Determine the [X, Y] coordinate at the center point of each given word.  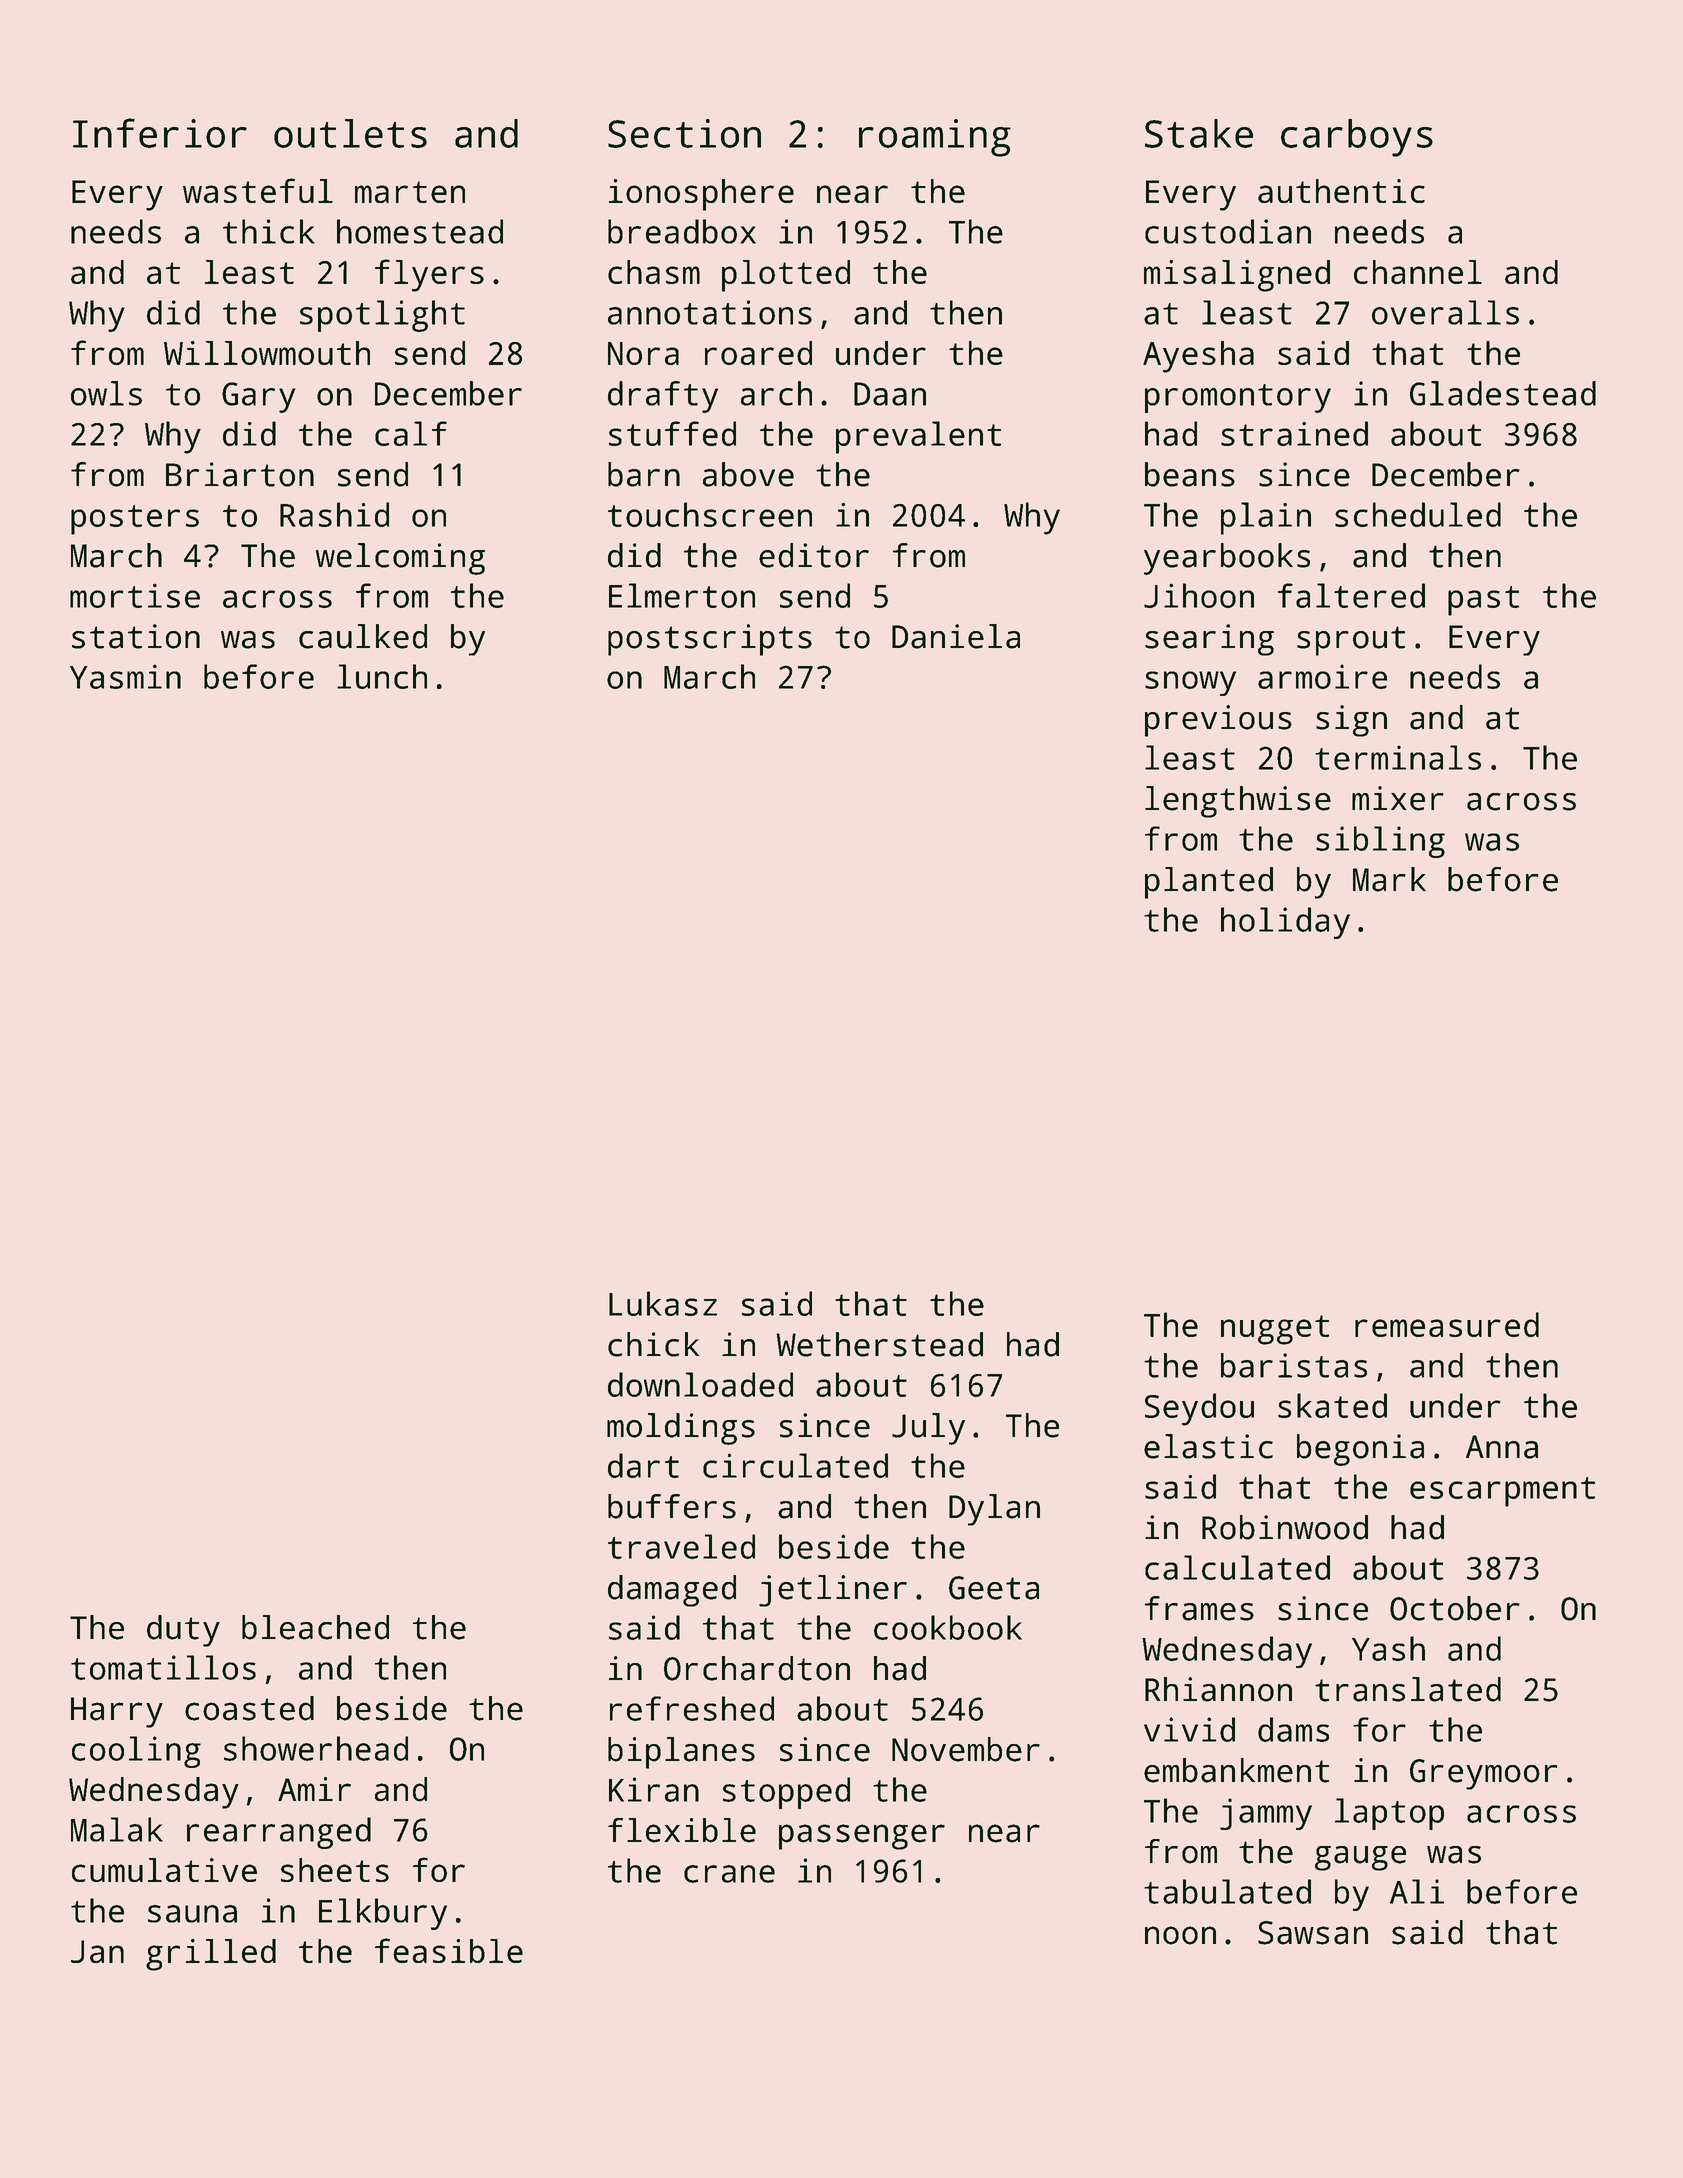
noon [1180, 1935]
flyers [429, 275]
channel [1418, 272]
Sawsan [1313, 1933]
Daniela [956, 636]
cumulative [164, 1870]
